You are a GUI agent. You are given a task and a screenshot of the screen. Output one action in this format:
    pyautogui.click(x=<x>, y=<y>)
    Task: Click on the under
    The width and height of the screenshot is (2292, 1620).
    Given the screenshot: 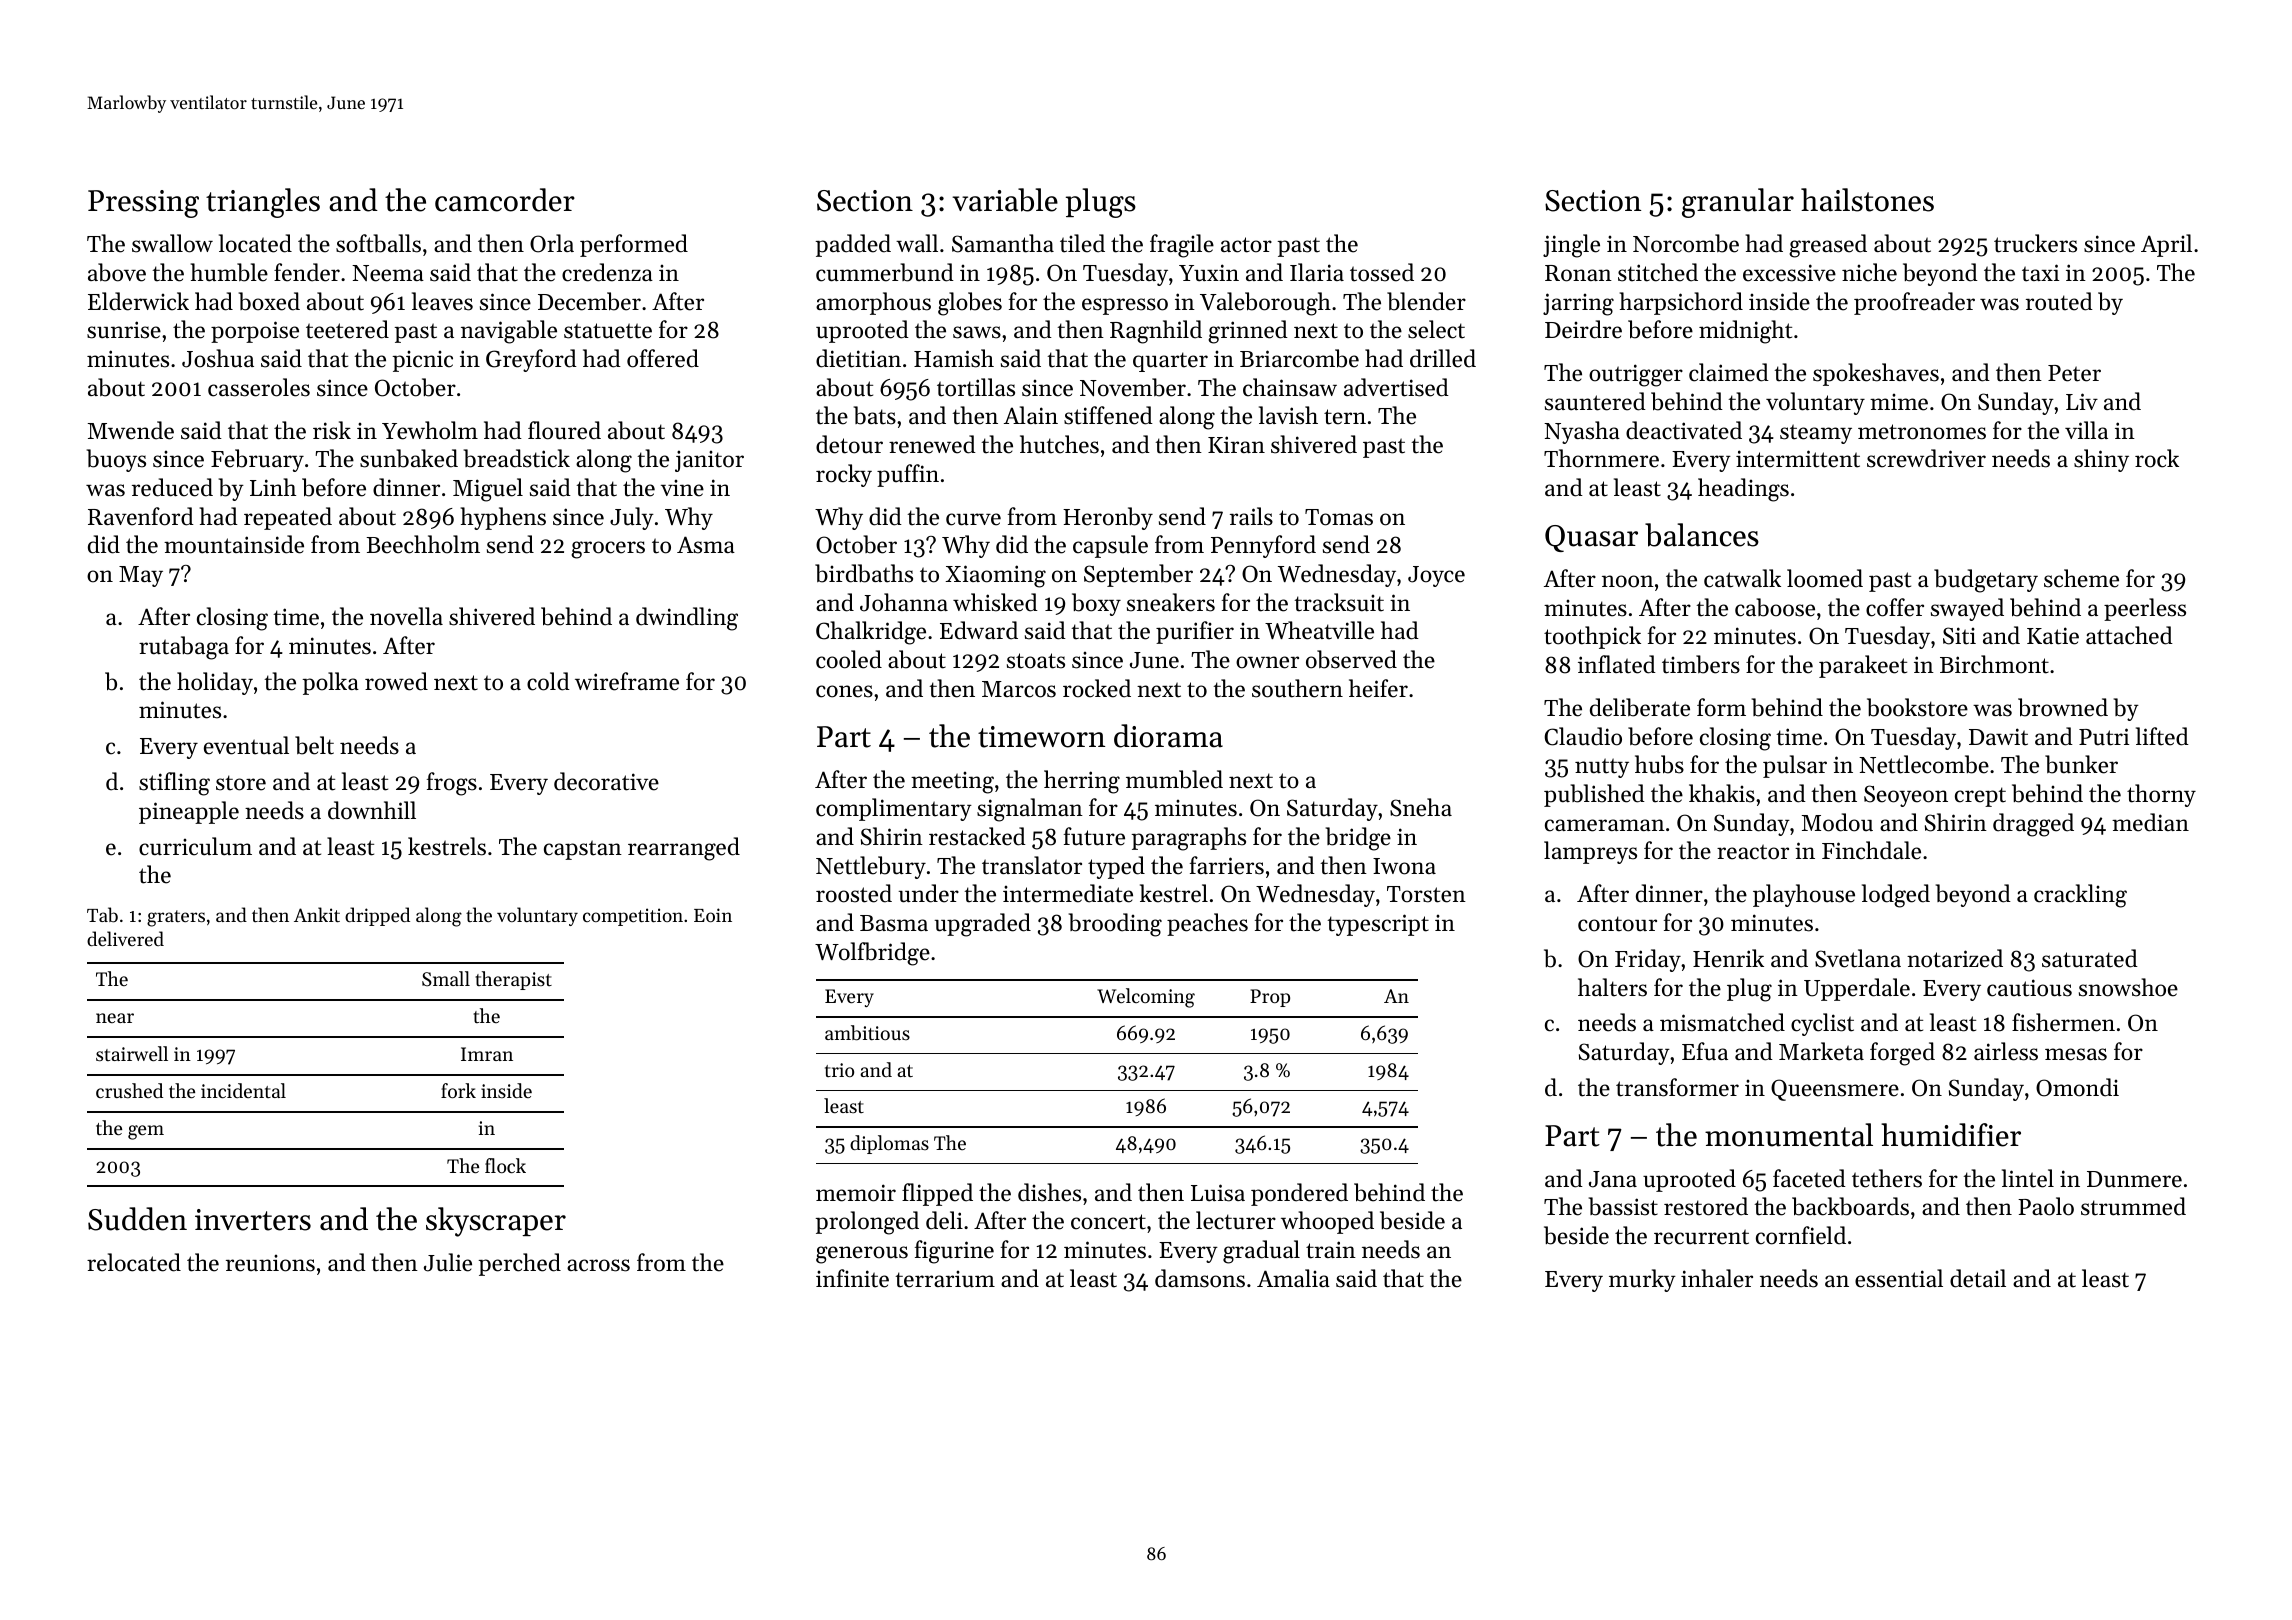 What is the action you would take?
    pyautogui.click(x=928, y=893)
